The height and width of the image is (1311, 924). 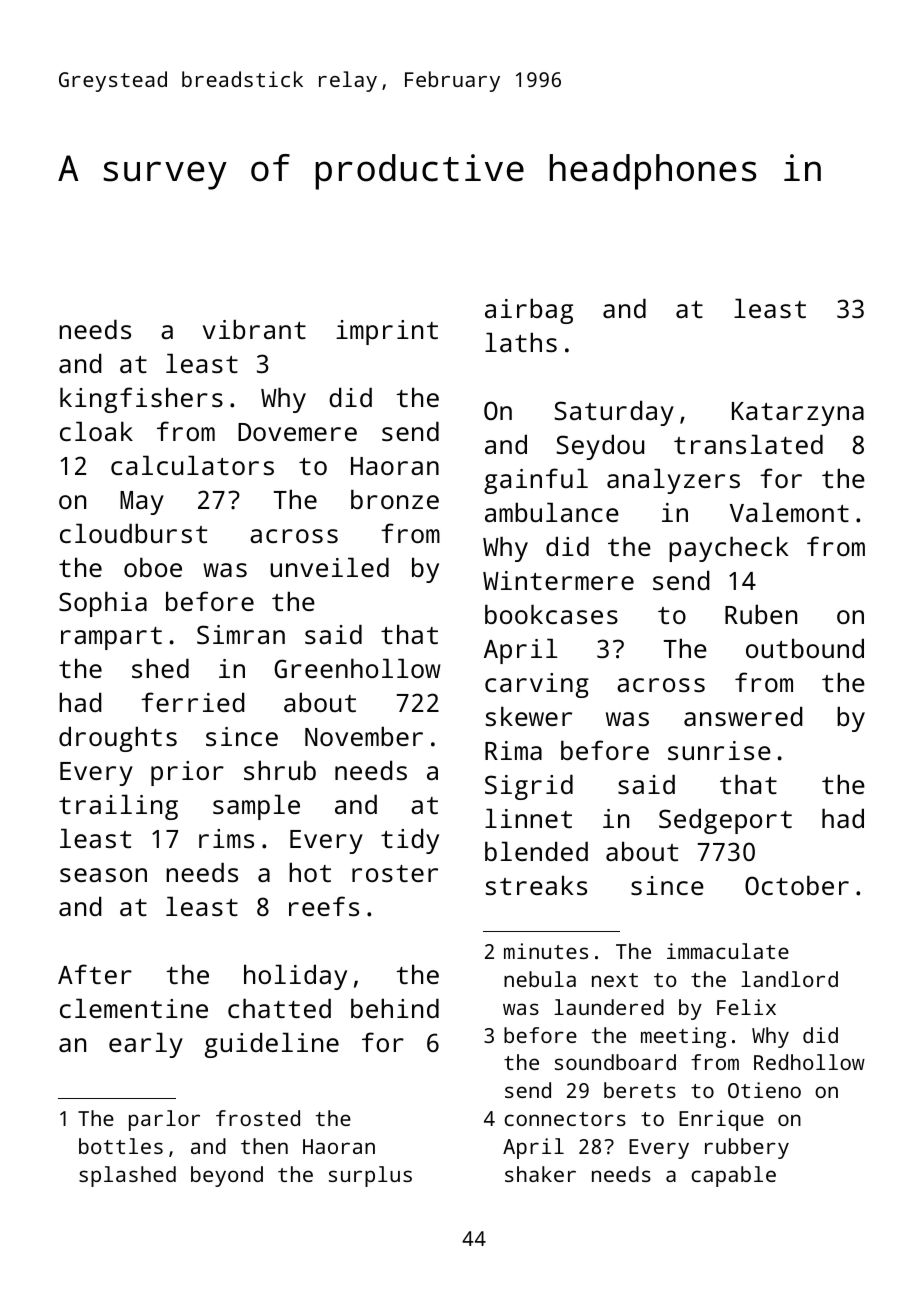 I want to click on rampart, so click(x=111, y=638).
